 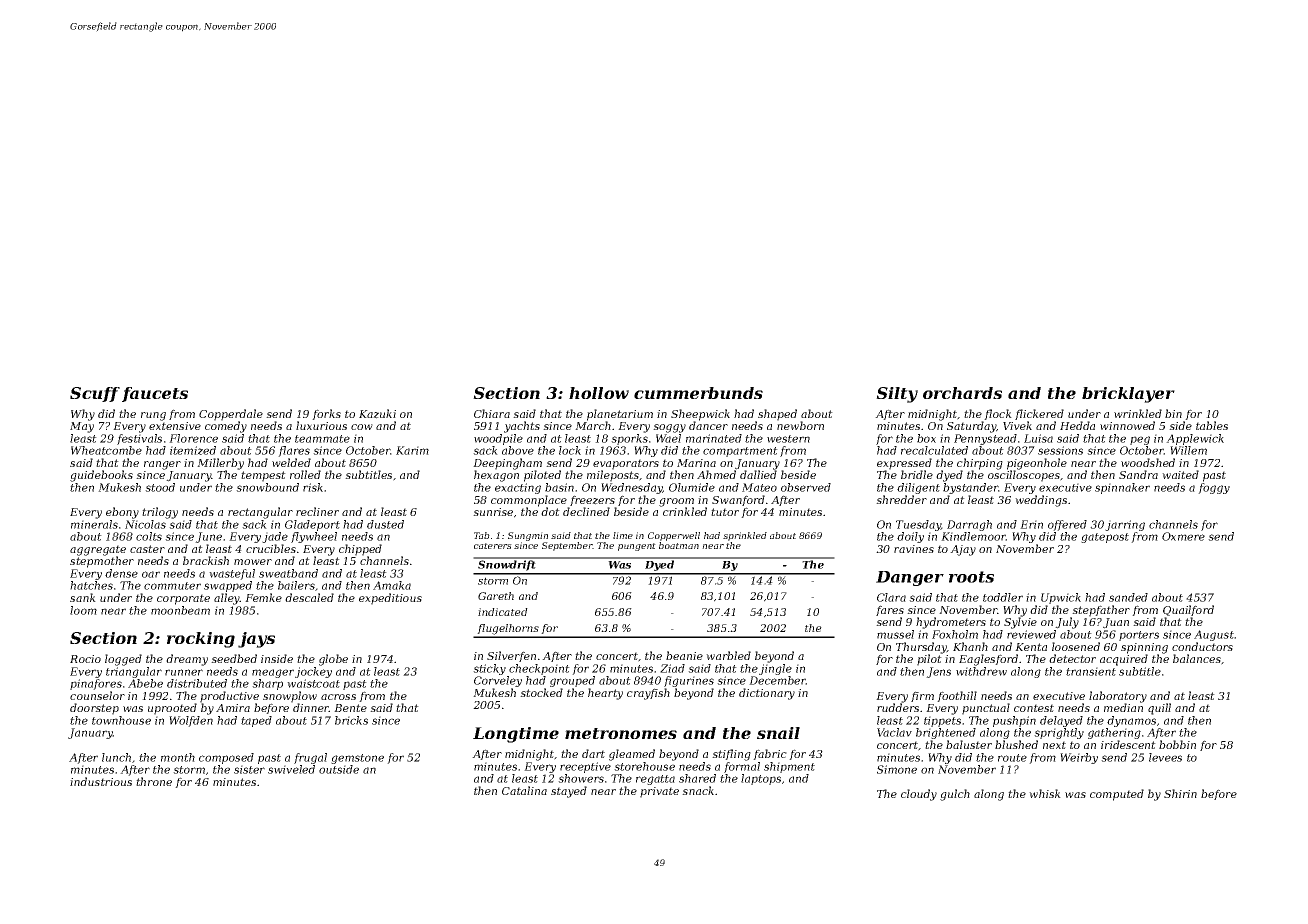 I want to click on December, so click(x=777, y=680).
